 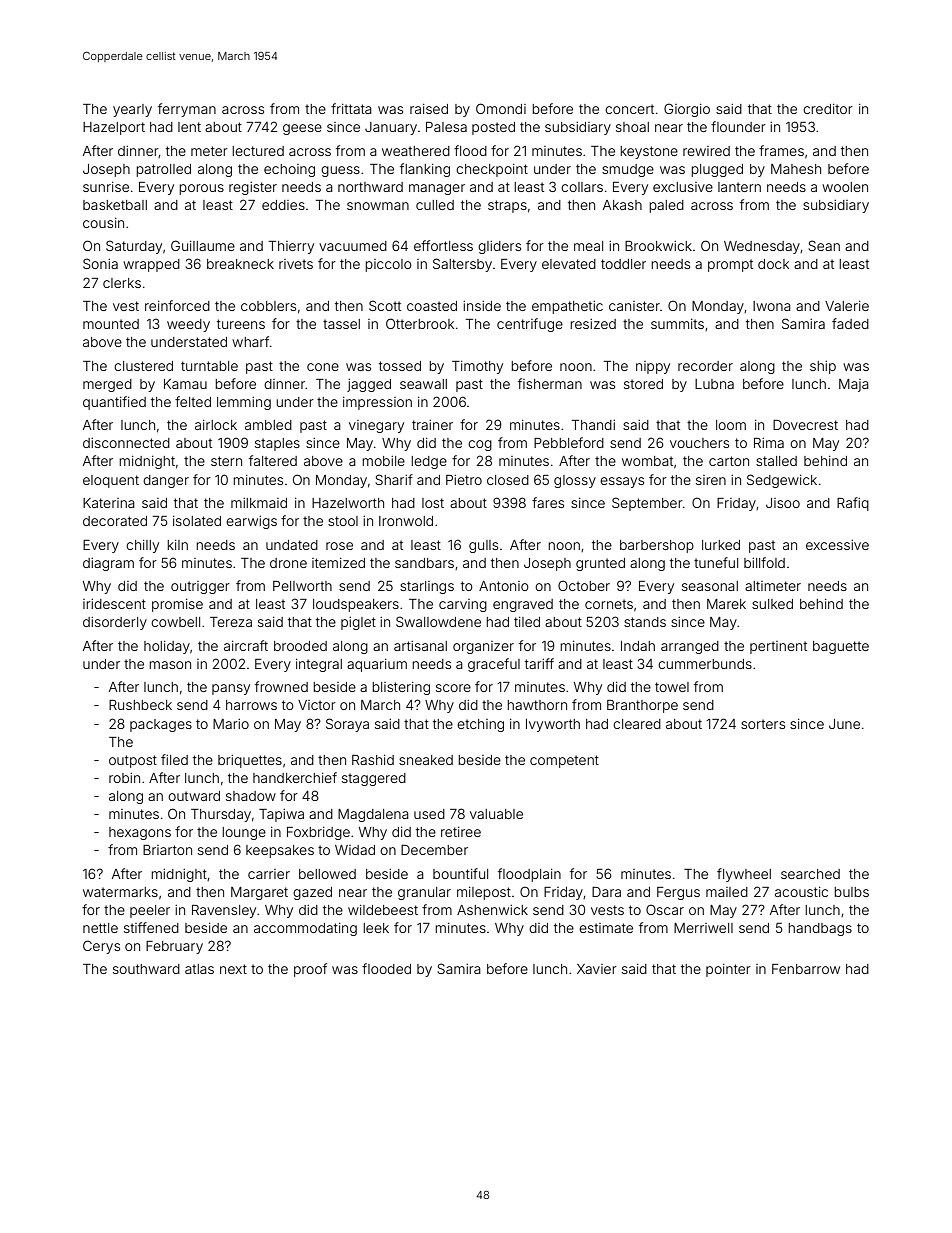 What do you see at coordinates (824, 245) in the document?
I see `Sean` at bounding box center [824, 245].
